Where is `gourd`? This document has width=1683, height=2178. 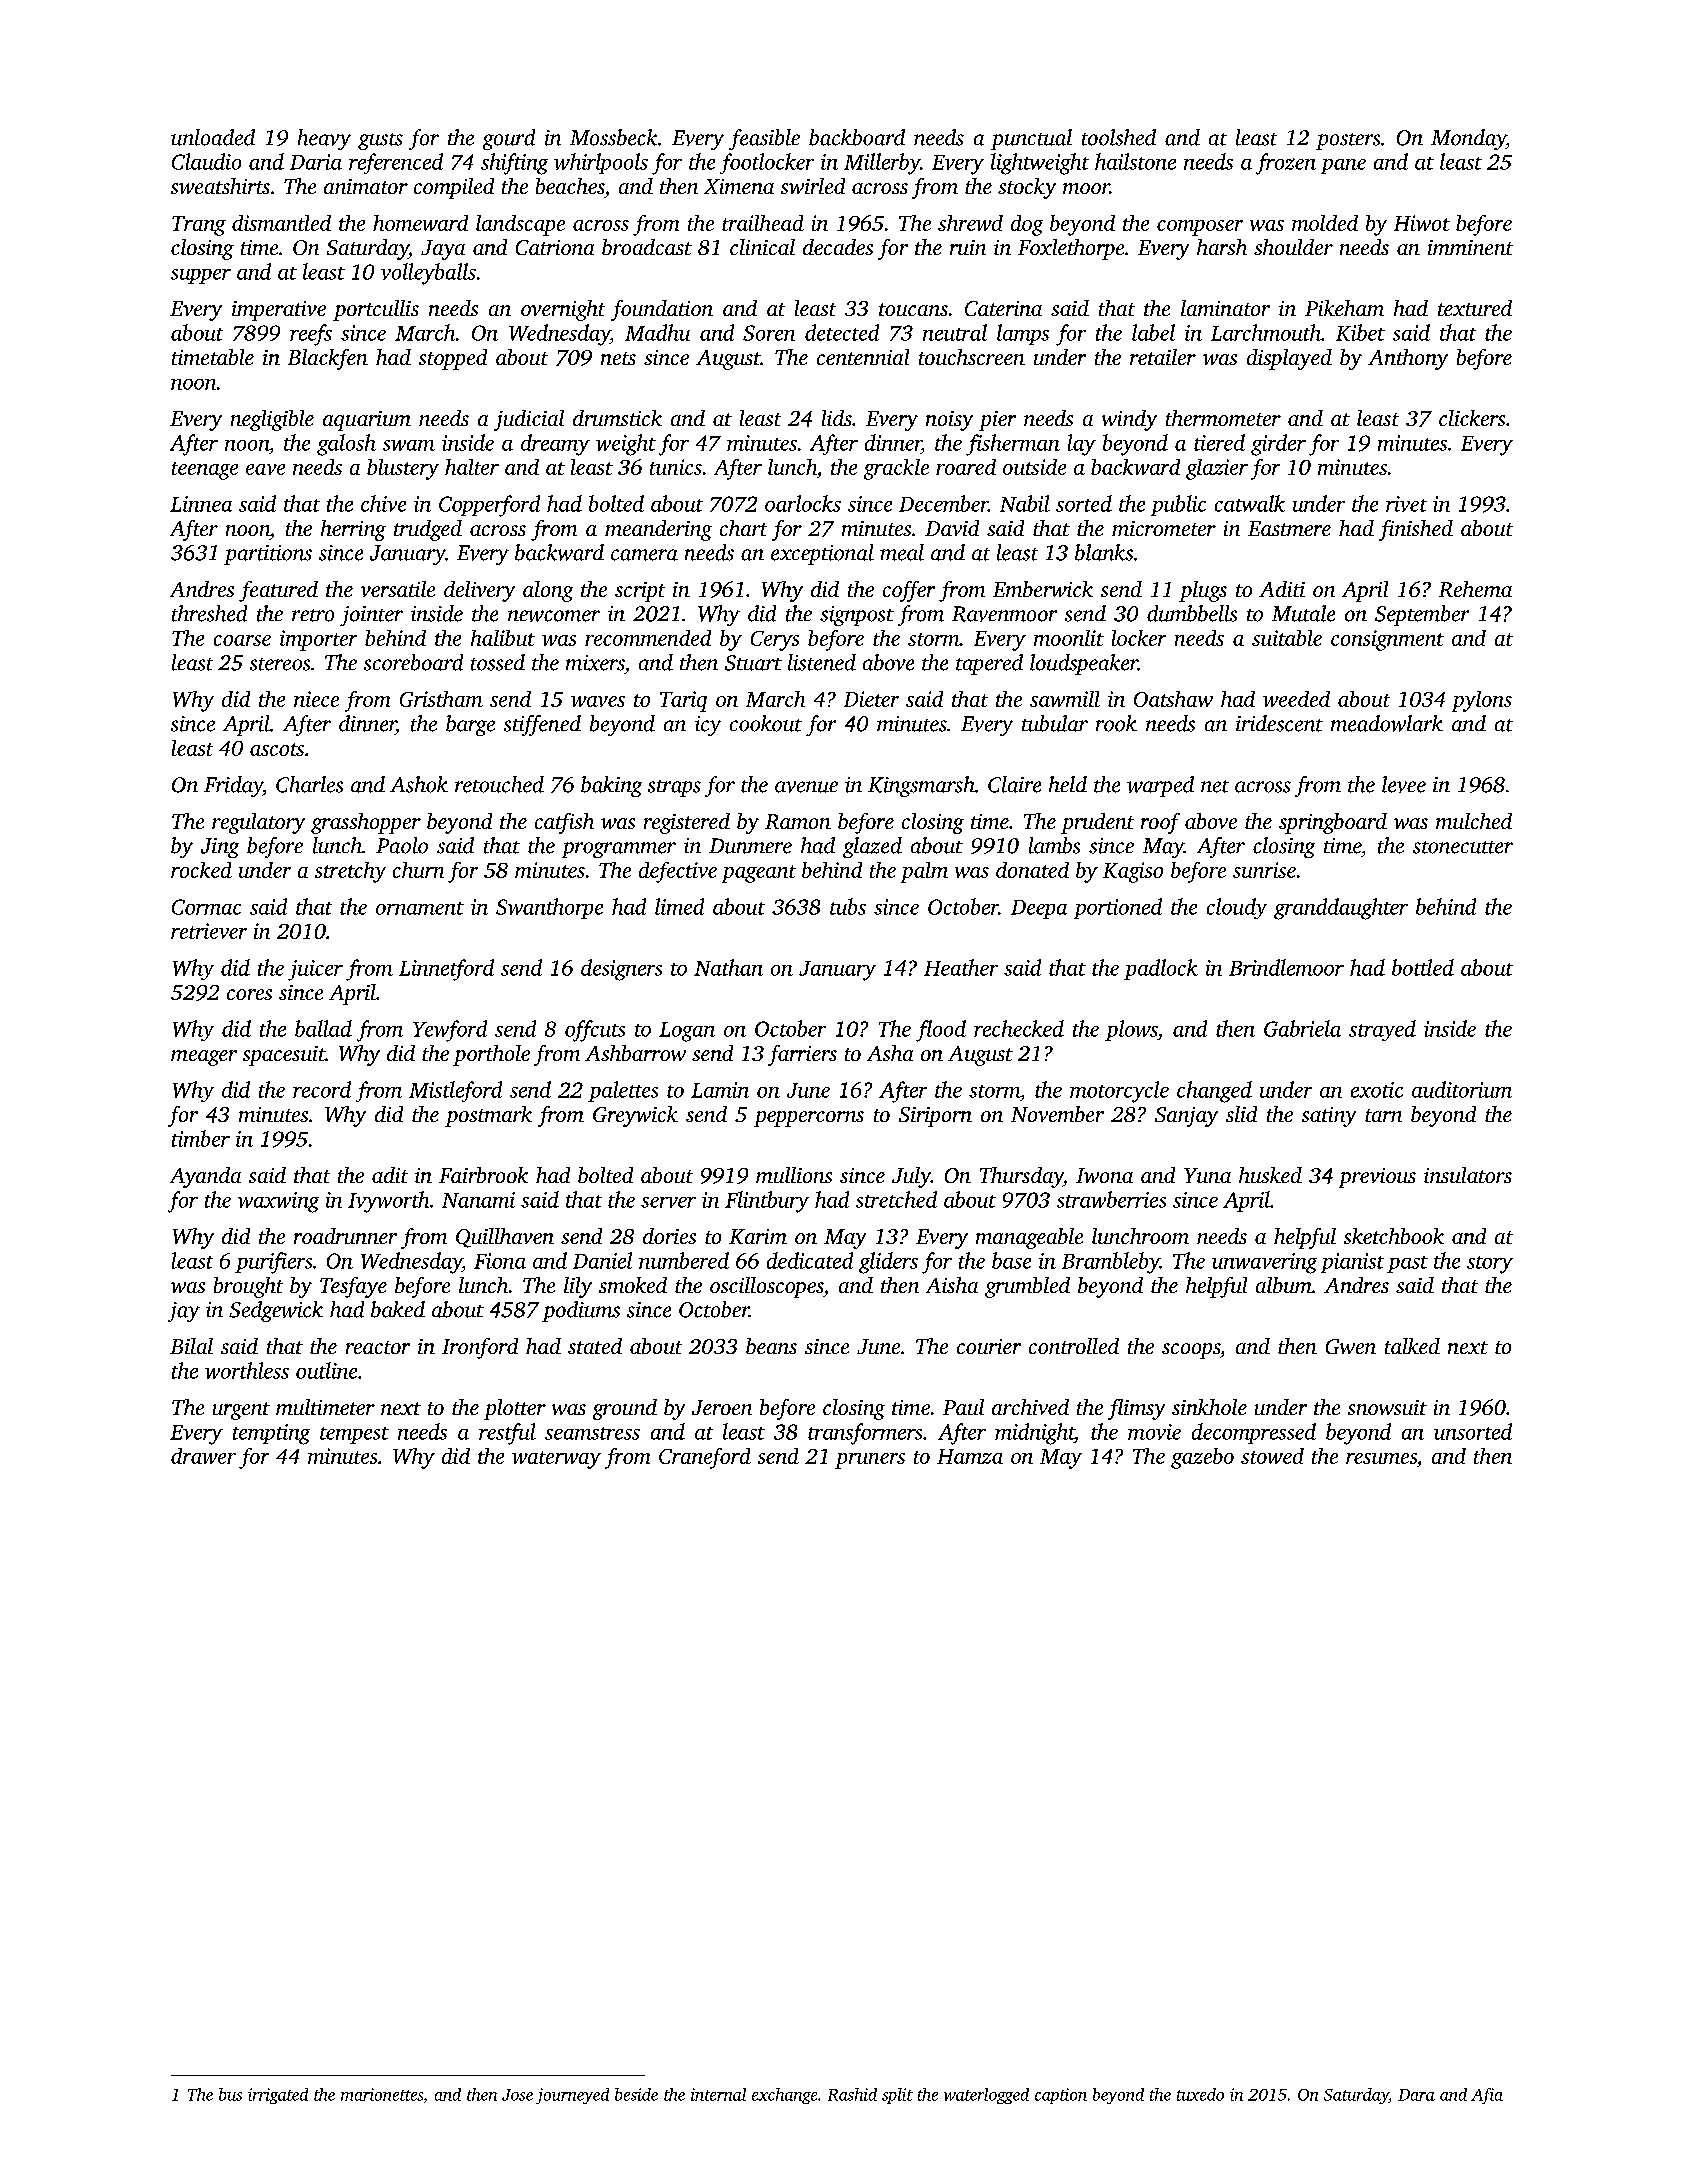
gourd is located at coordinates (509, 139).
